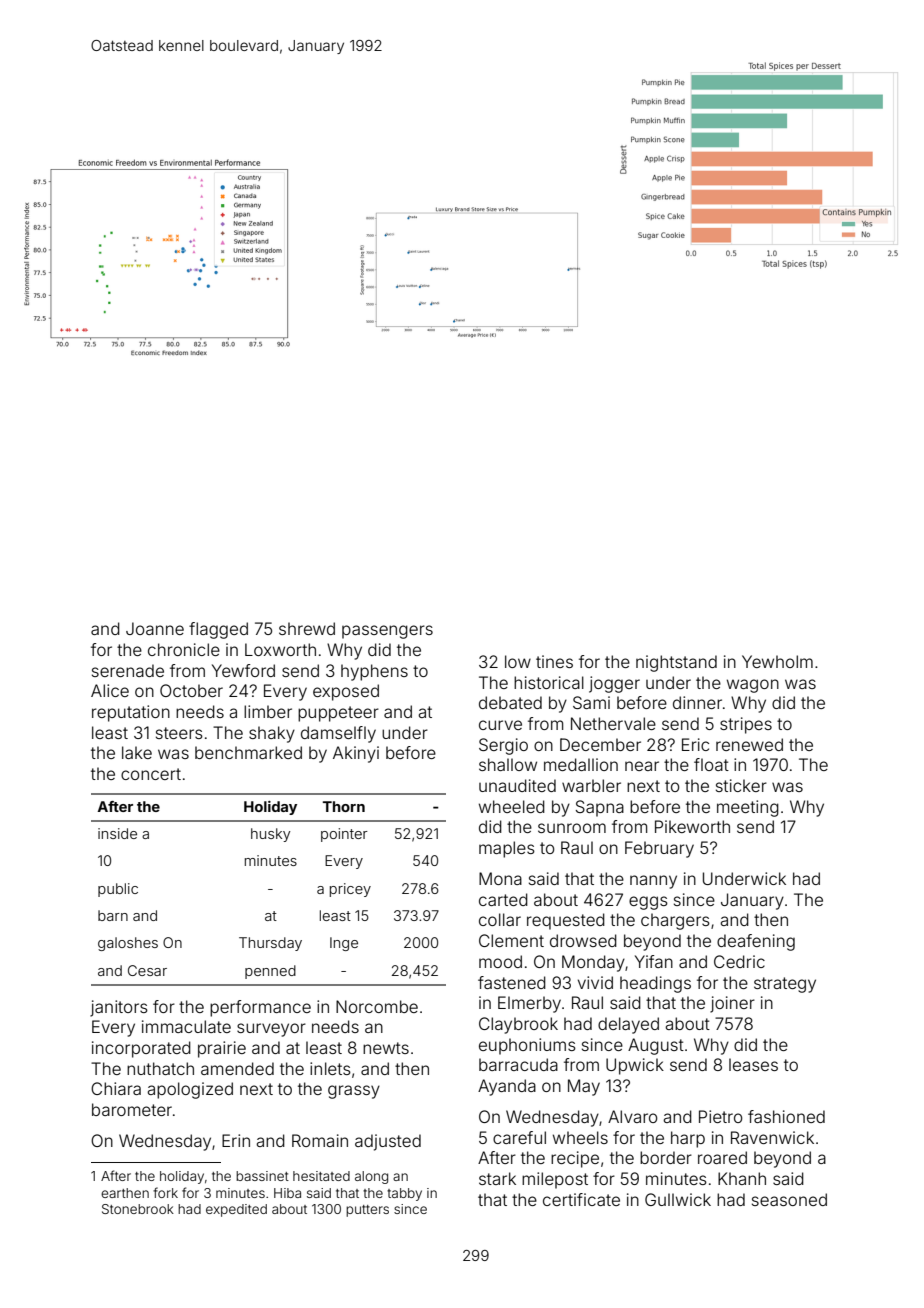 The height and width of the screenshot is (1308, 924). What do you see at coordinates (753, 1064) in the screenshot?
I see `leases` at bounding box center [753, 1064].
